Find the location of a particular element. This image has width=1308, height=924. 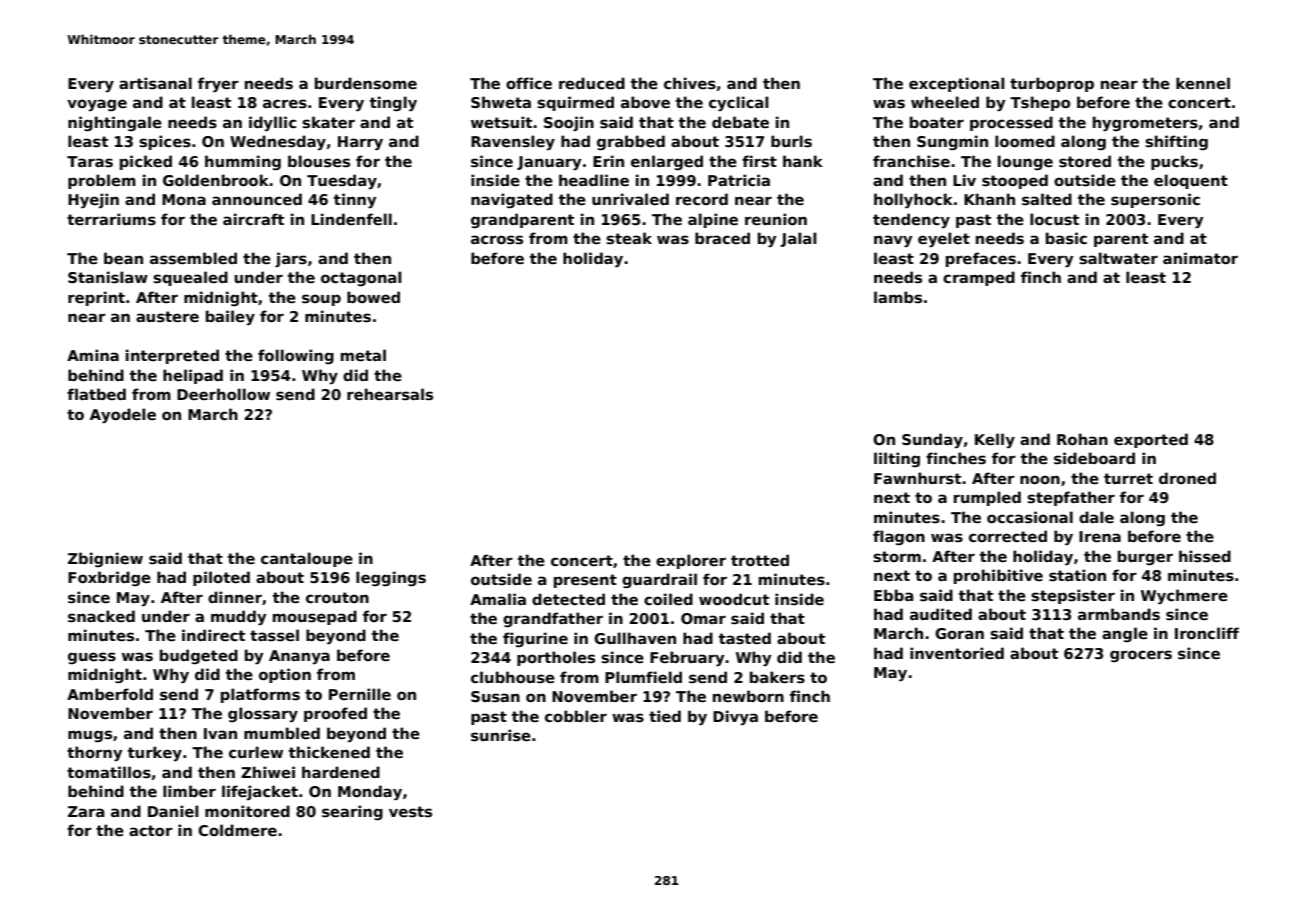

Sunday is located at coordinates (932, 440).
